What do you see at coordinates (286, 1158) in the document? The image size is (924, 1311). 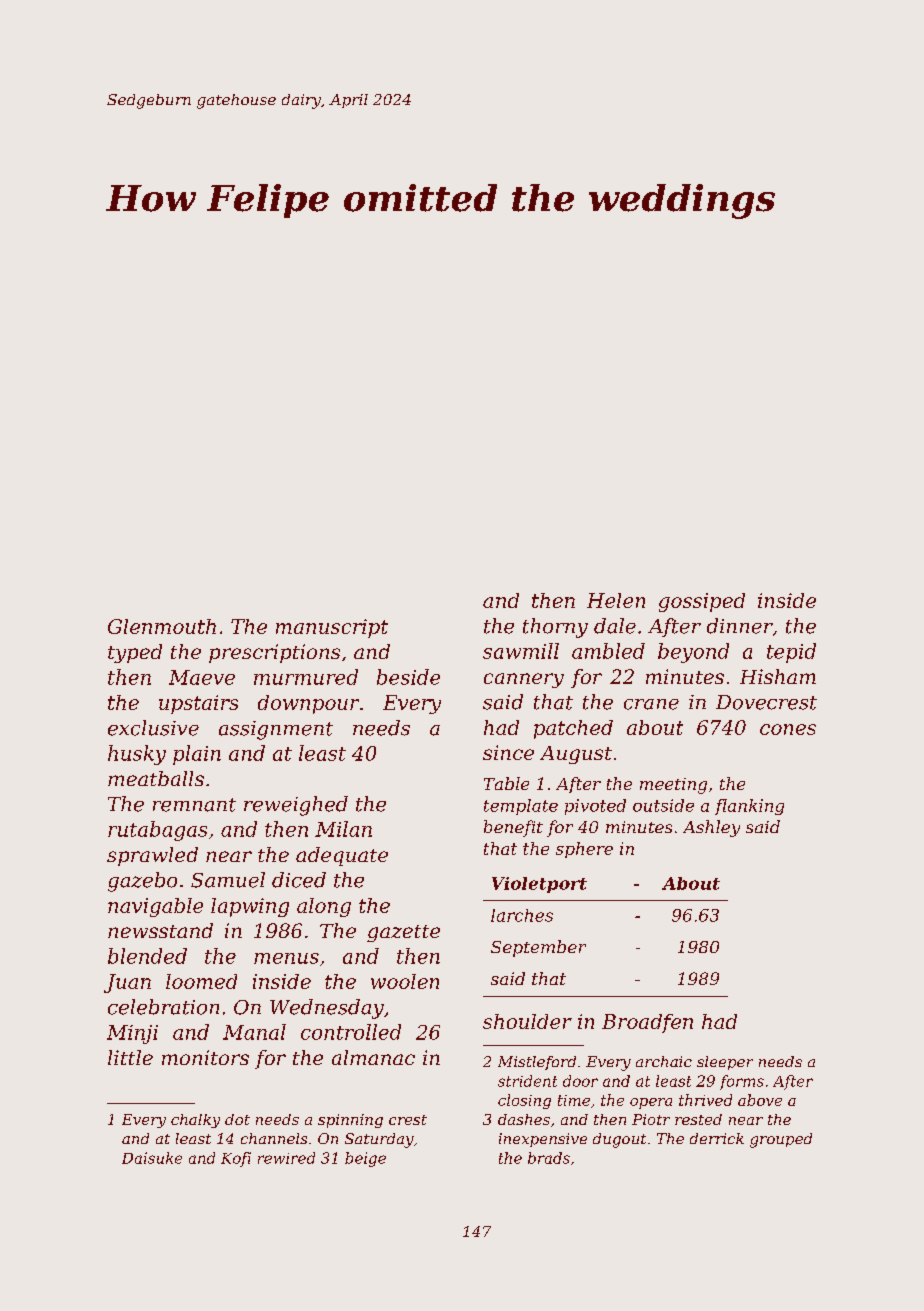 I see `rewired` at bounding box center [286, 1158].
